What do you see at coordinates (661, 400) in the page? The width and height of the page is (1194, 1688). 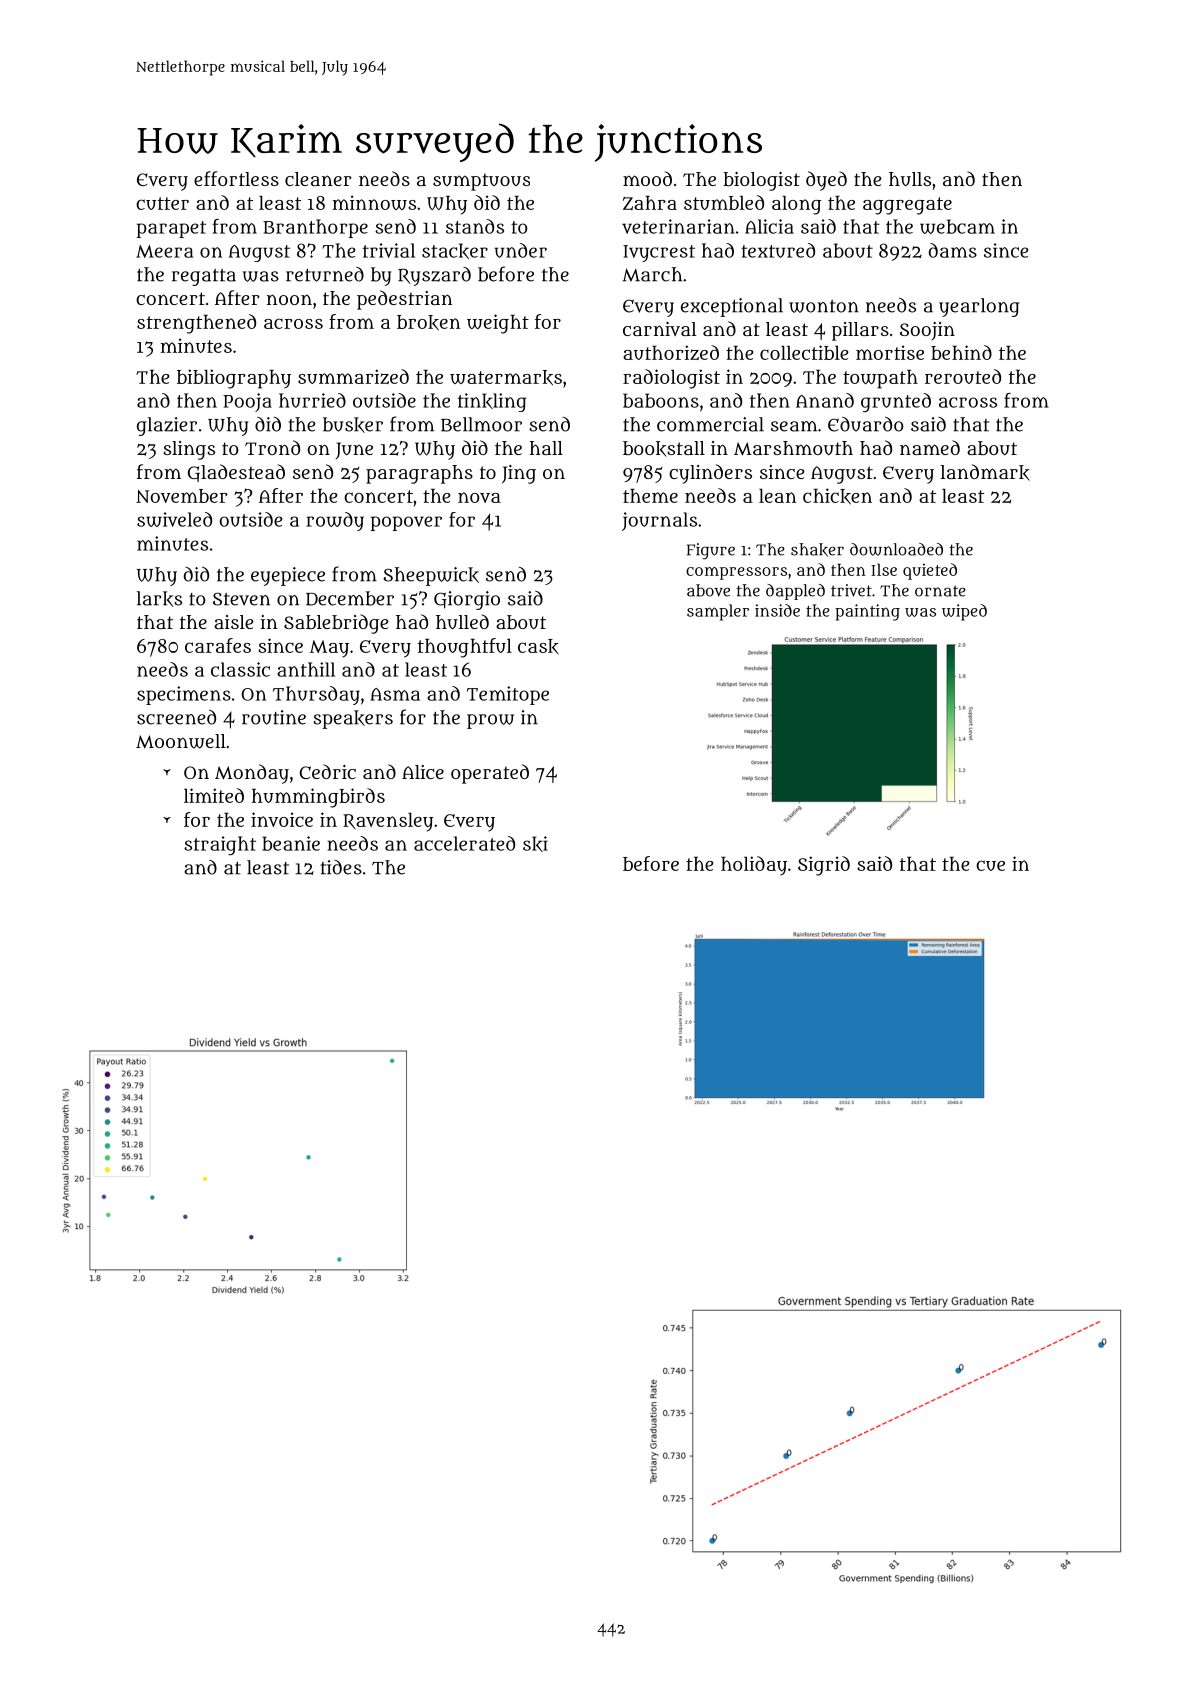 I see `baboons` at bounding box center [661, 400].
